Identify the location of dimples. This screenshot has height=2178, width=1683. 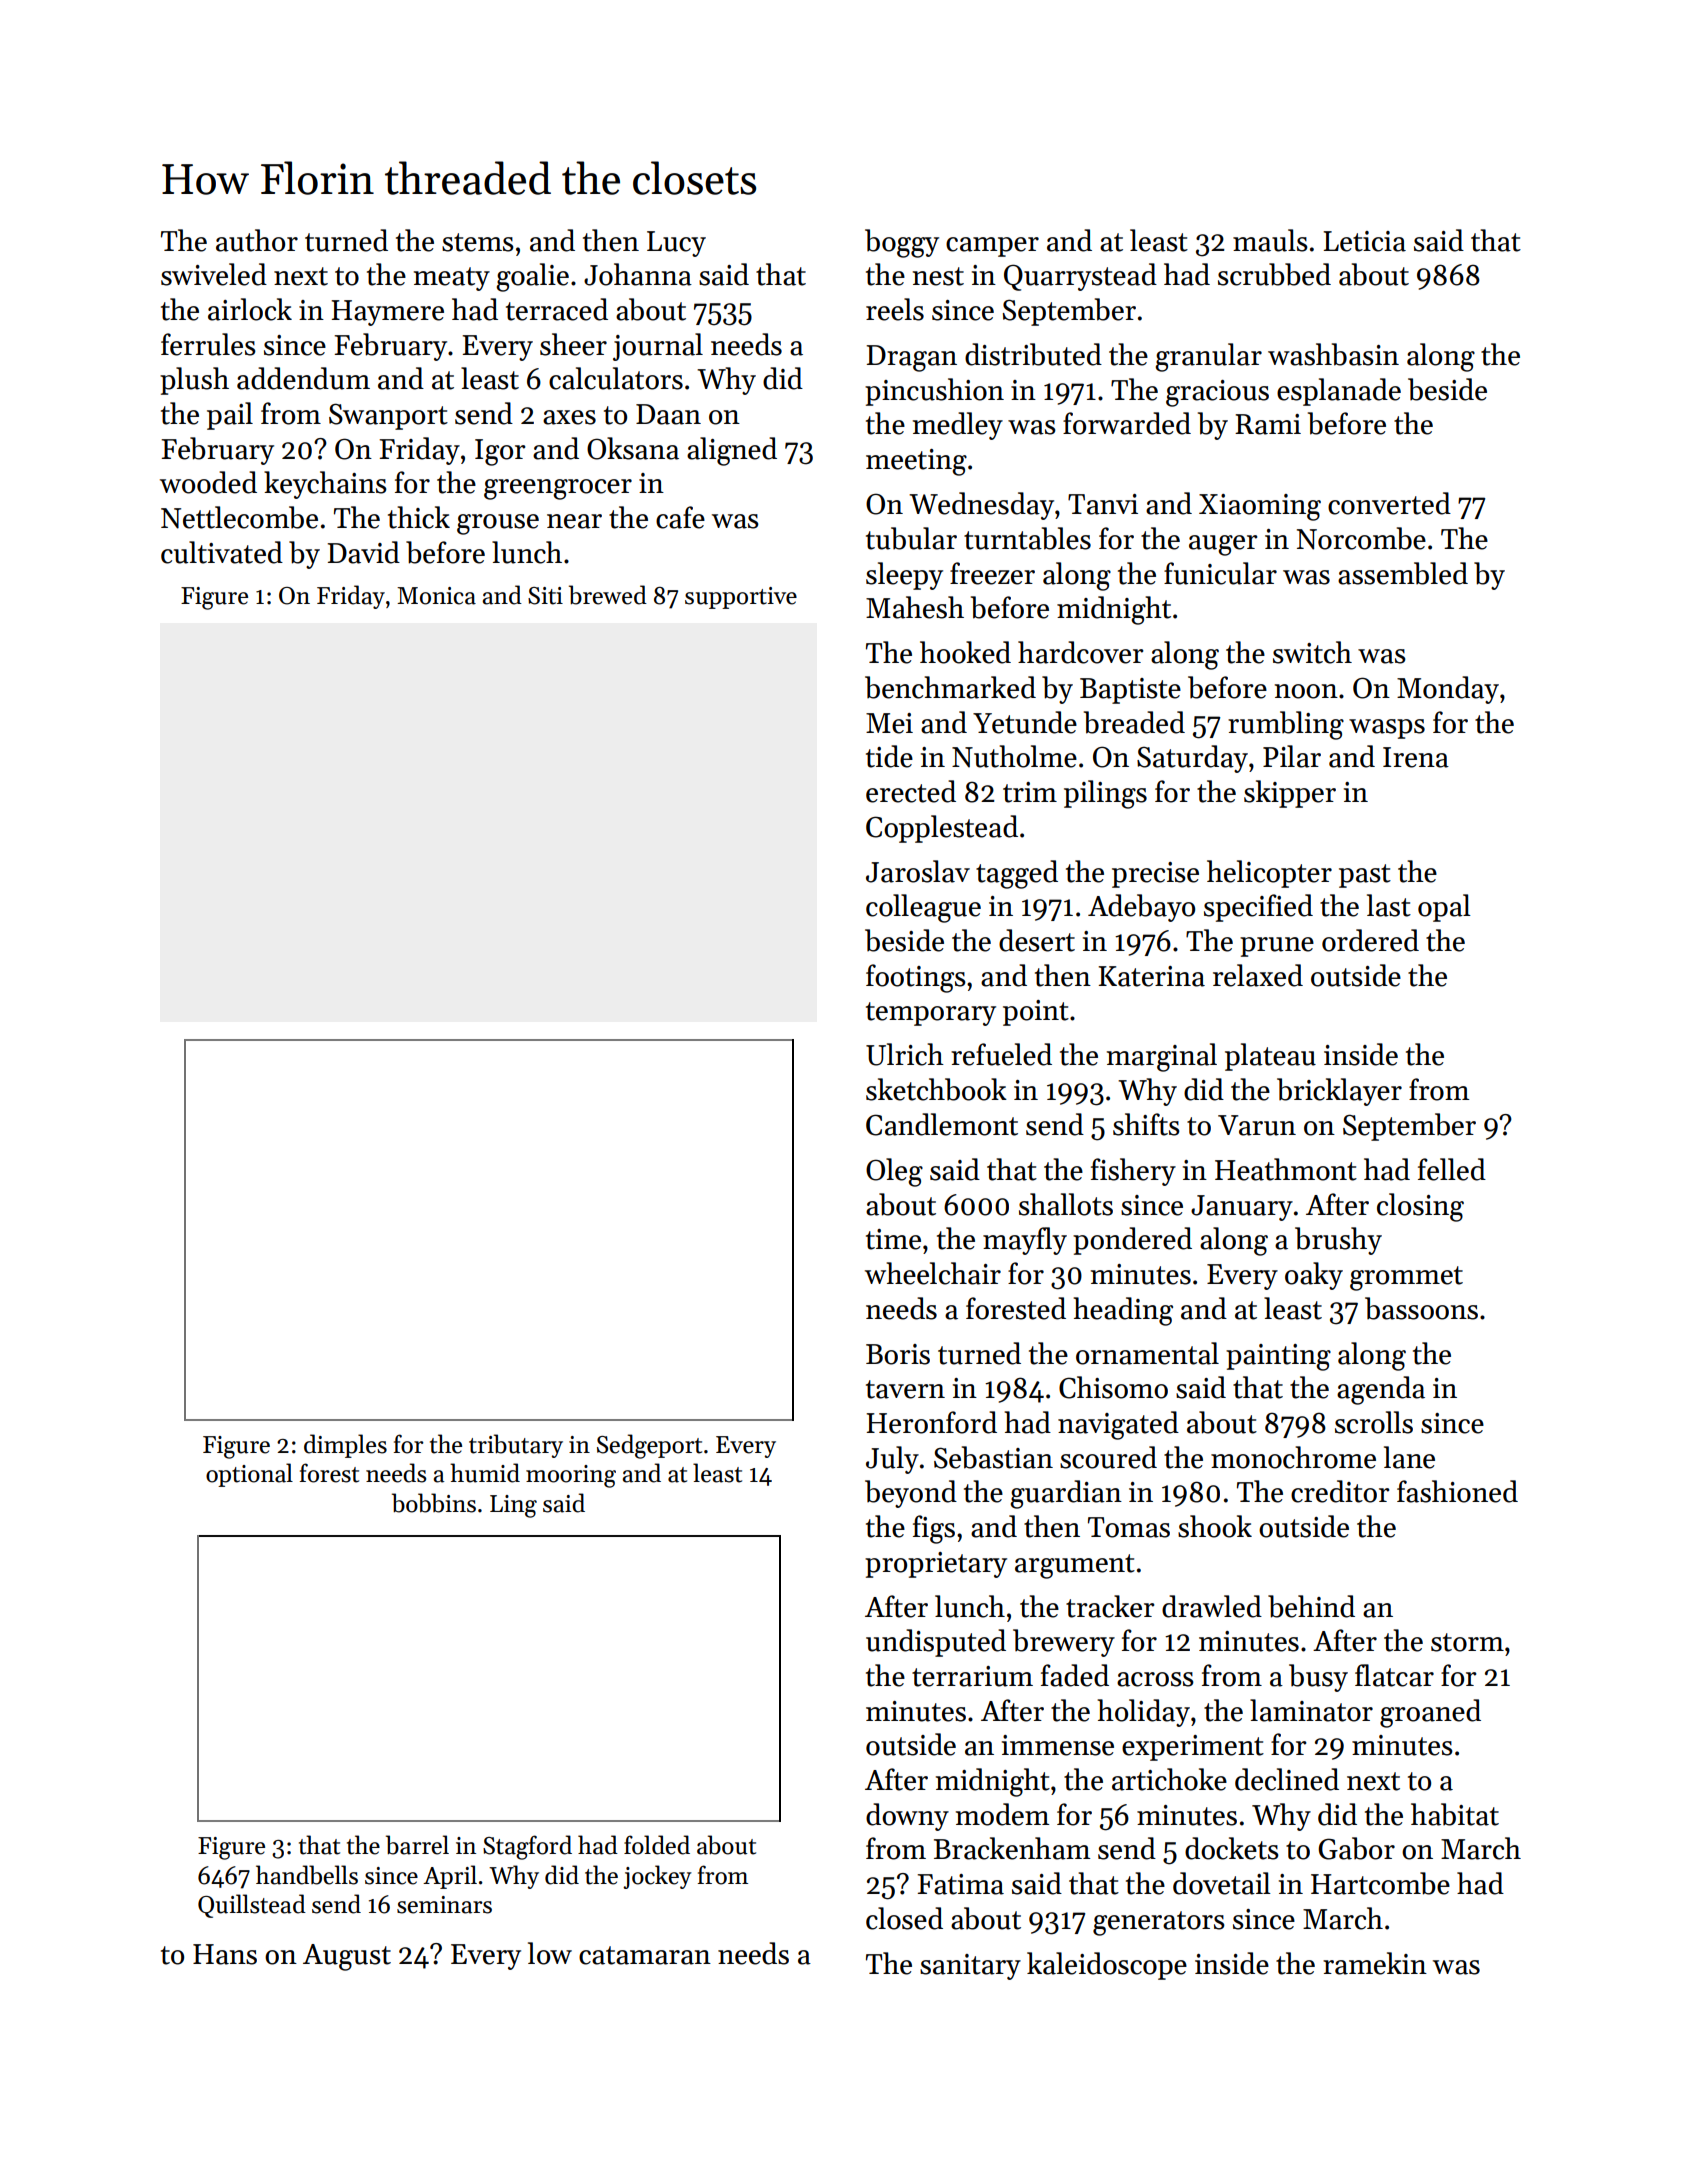
(345, 1446).
